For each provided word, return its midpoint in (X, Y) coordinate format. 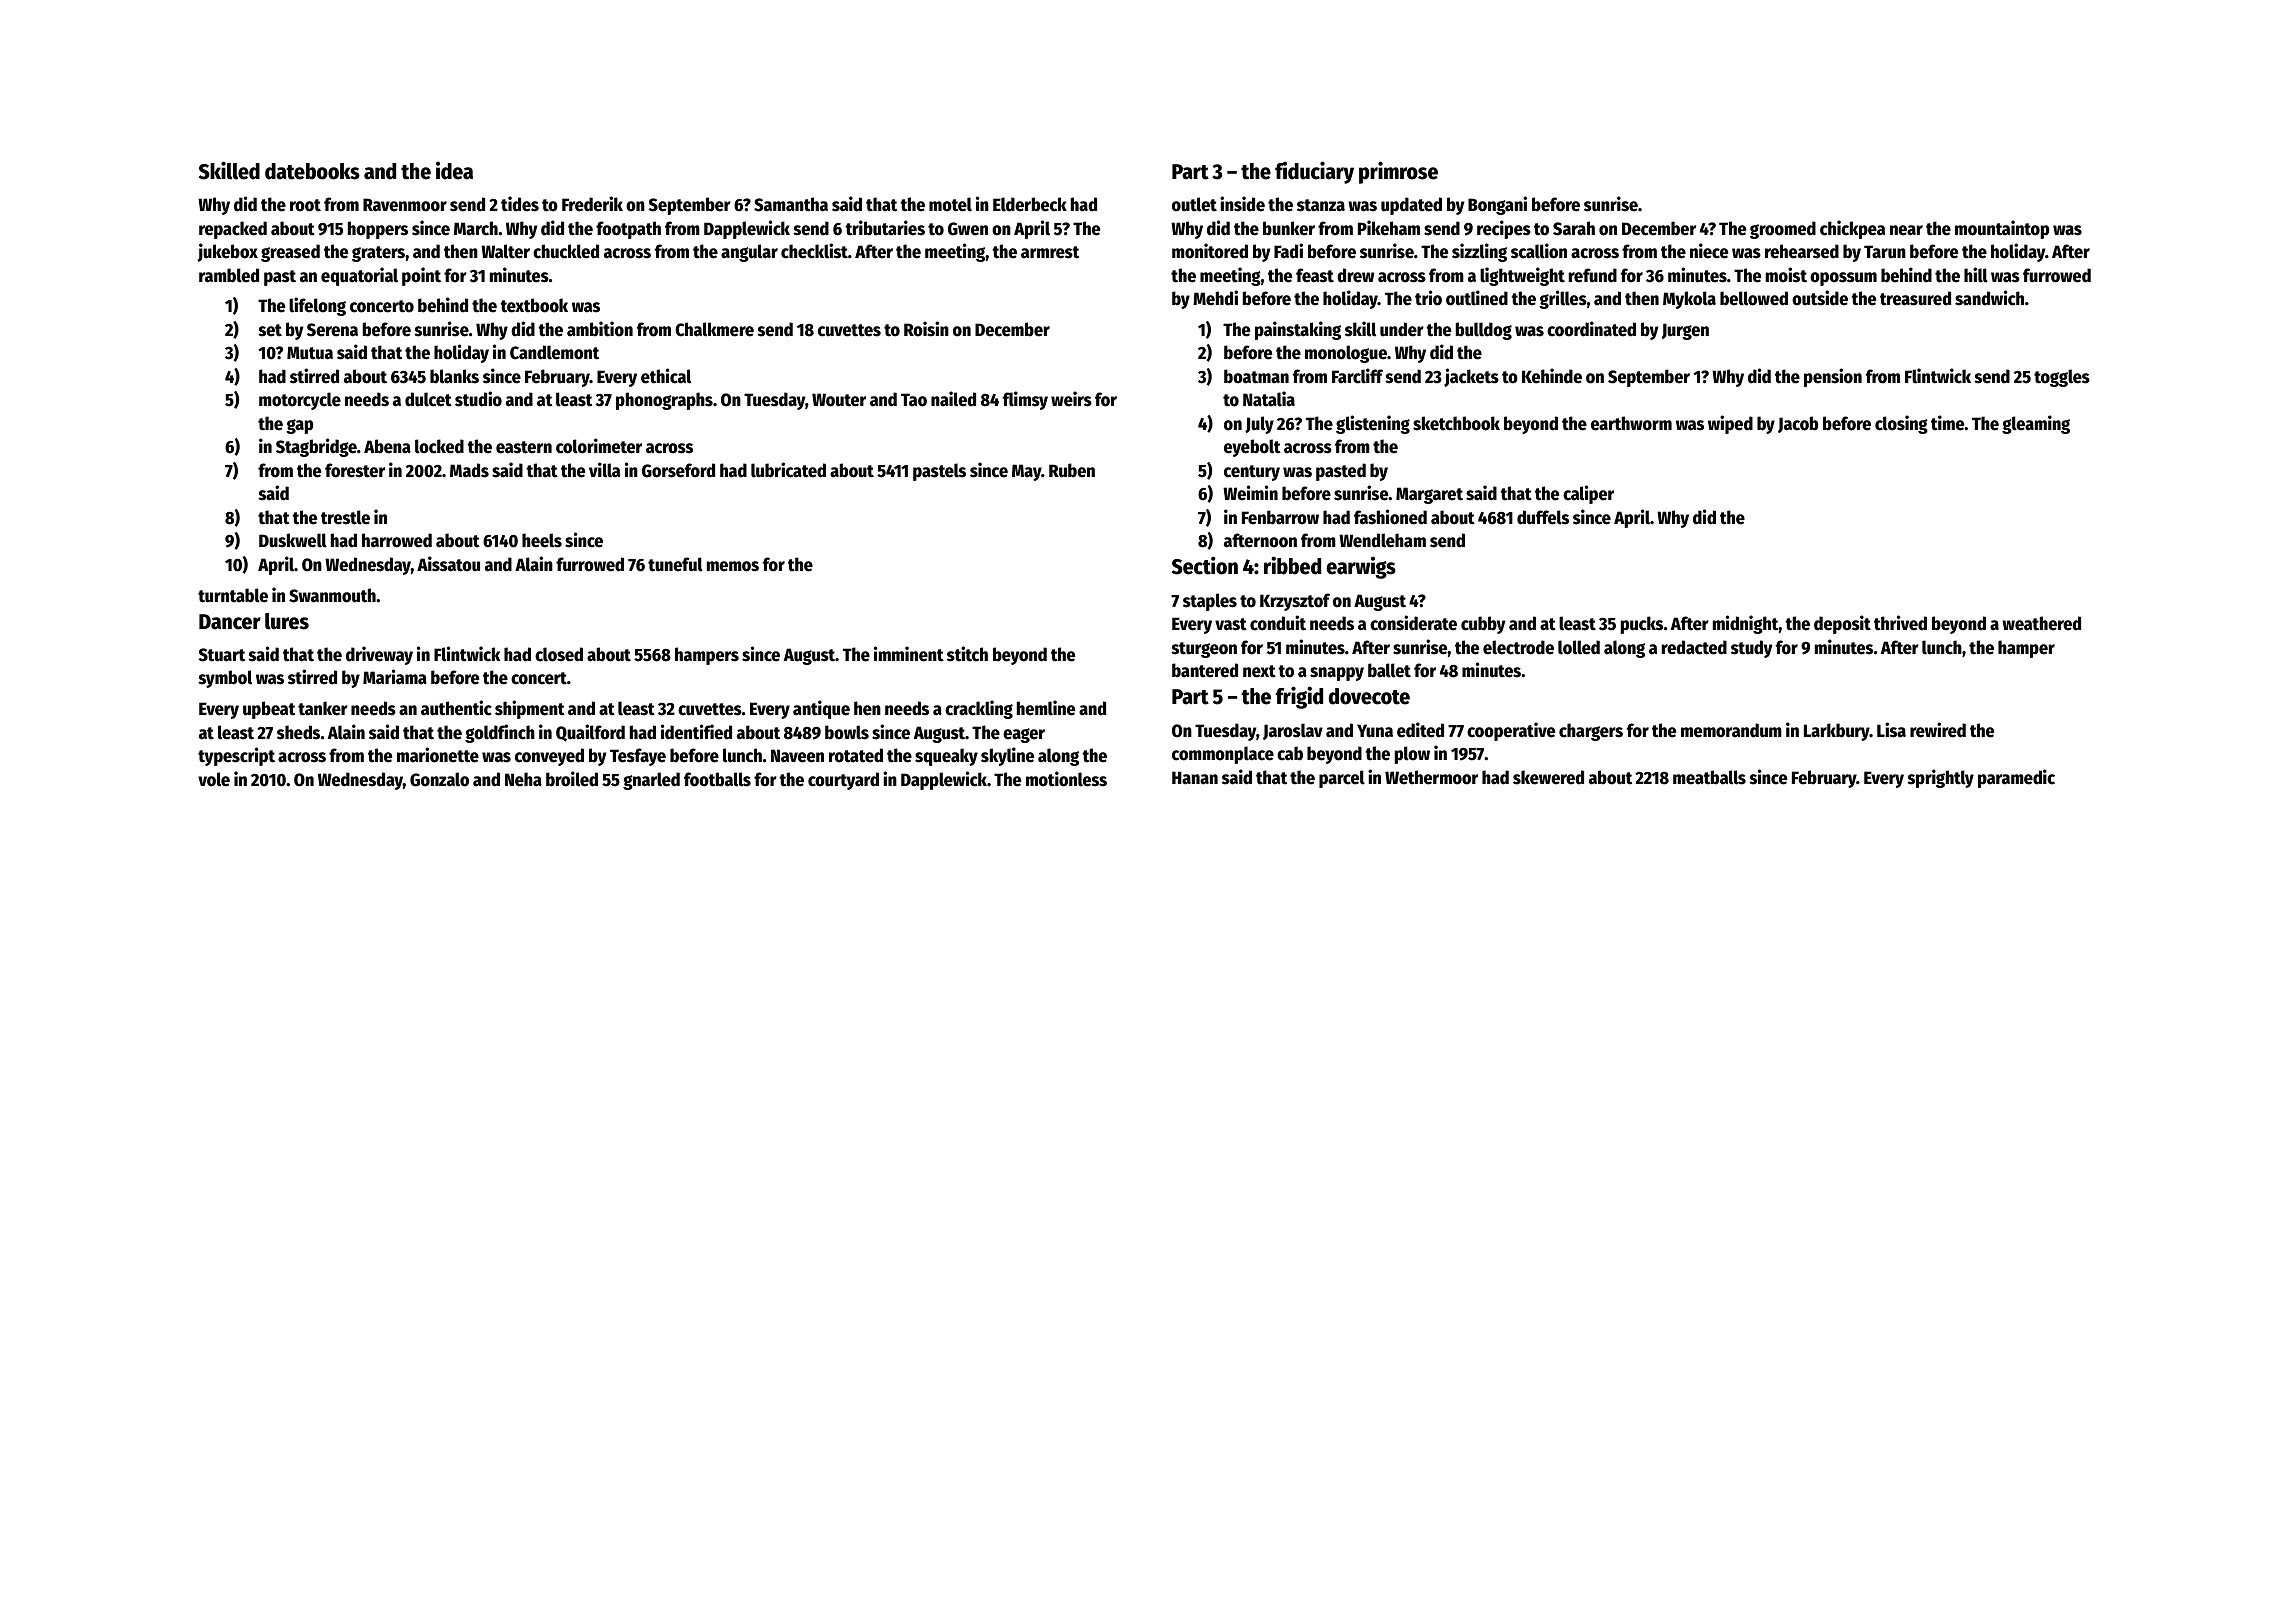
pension (1833, 377)
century (1252, 473)
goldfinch (500, 733)
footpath (628, 230)
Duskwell (293, 540)
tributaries (885, 228)
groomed (1783, 230)
